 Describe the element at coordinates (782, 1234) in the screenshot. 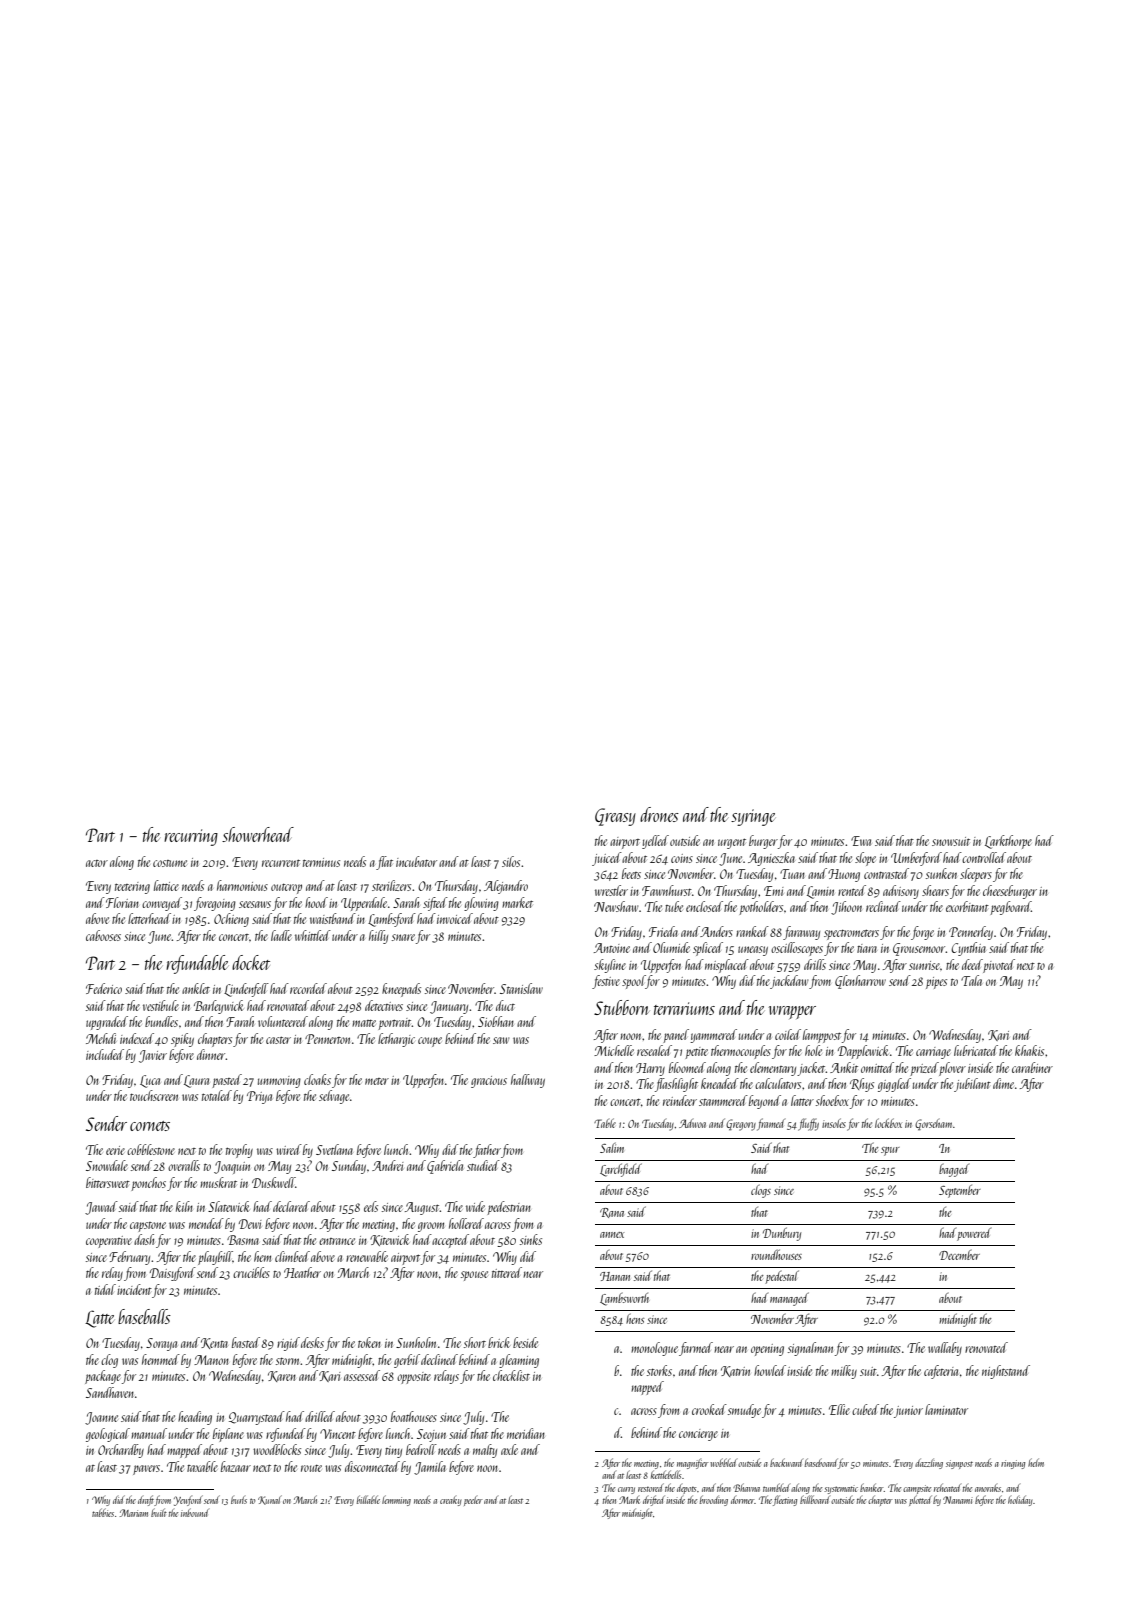

I see `Dunbury` at that location.
